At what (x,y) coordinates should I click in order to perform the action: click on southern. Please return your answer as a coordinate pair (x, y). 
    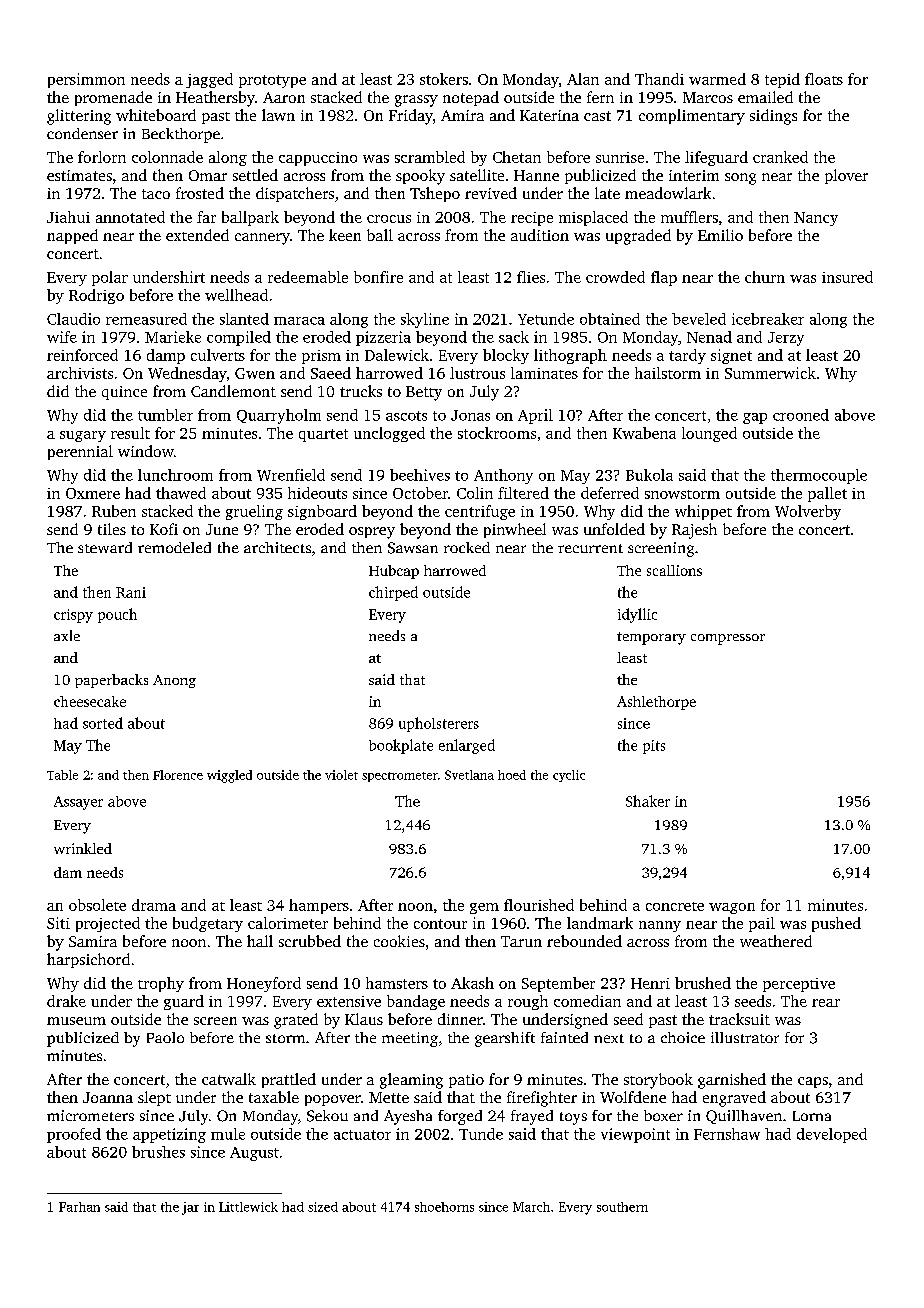
    Looking at the image, I should click on (622, 1207).
